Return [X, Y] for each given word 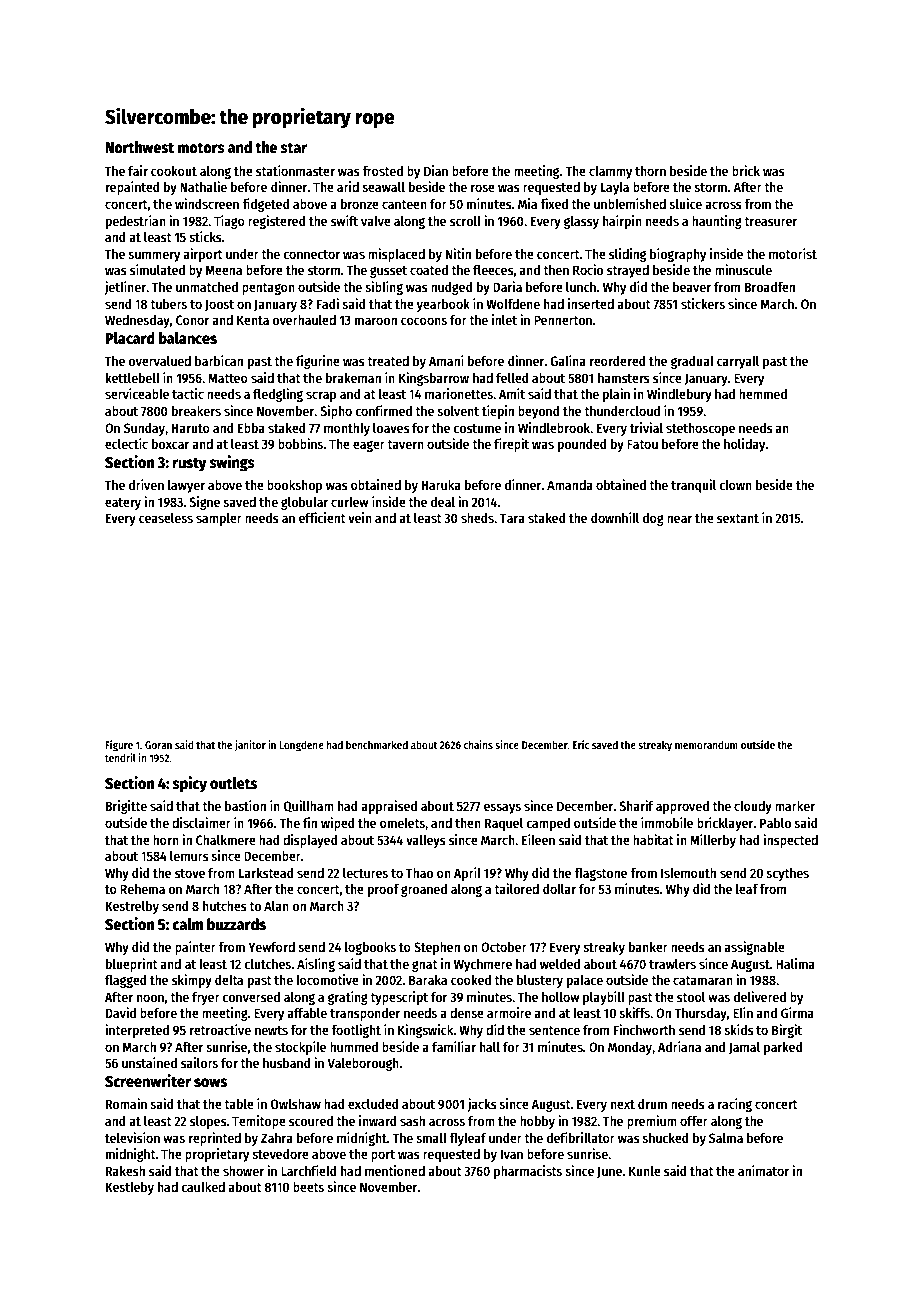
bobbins [300, 443]
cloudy [753, 807]
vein [360, 517]
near [679, 519]
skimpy [192, 981]
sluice [685, 203]
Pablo [775, 823]
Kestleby [130, 1188]
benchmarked [377, 745]
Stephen [437, 948]
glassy [581, 222]
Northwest [139, 147]
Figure [119, 746]
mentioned [395, 1170]
